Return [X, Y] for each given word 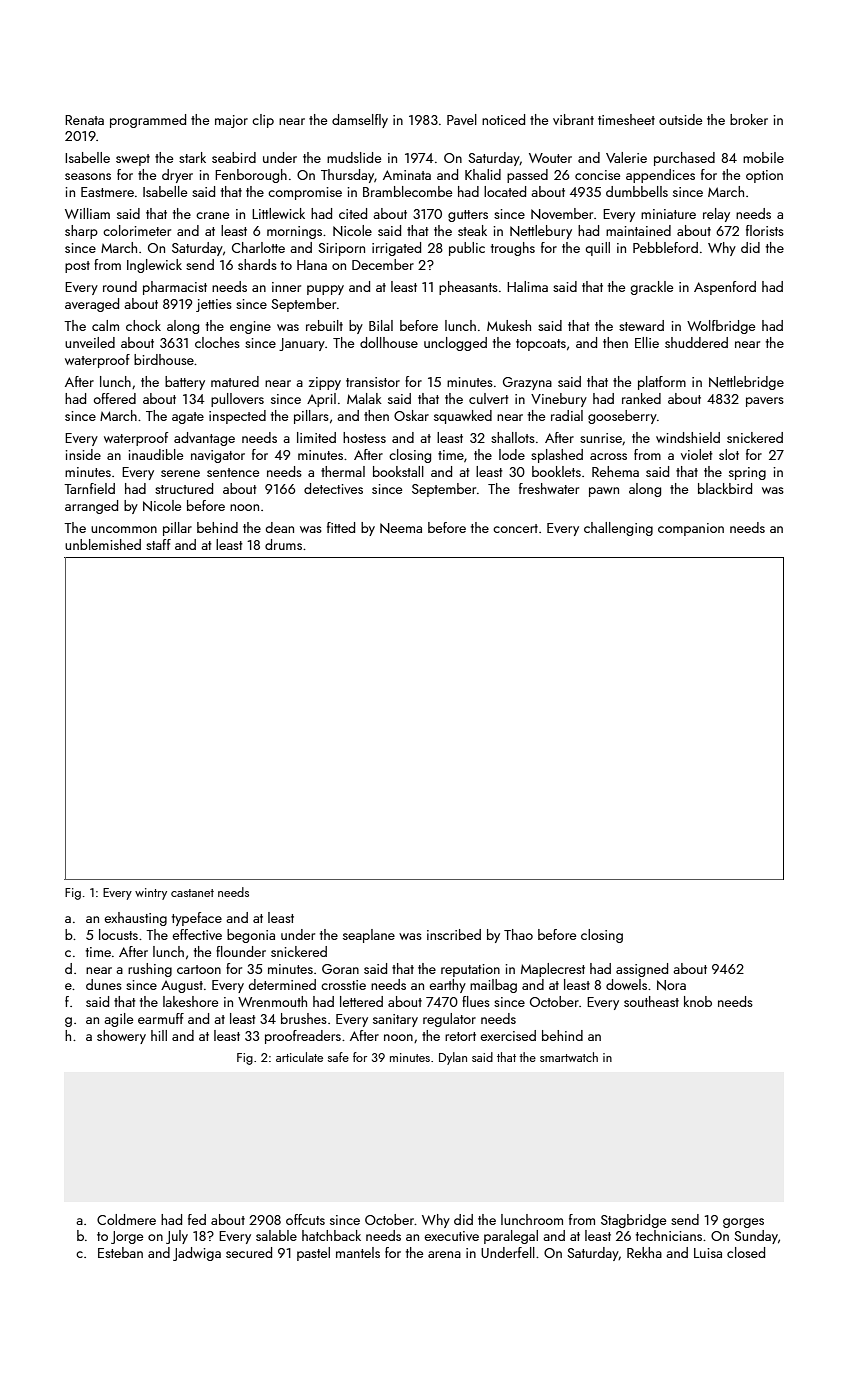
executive [451, 1236]
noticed [503, 119]
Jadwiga [197, 1254]
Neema [401, 528]
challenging [618, 529]
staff [158, 544]
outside [680, 119]
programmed [148, 121]
